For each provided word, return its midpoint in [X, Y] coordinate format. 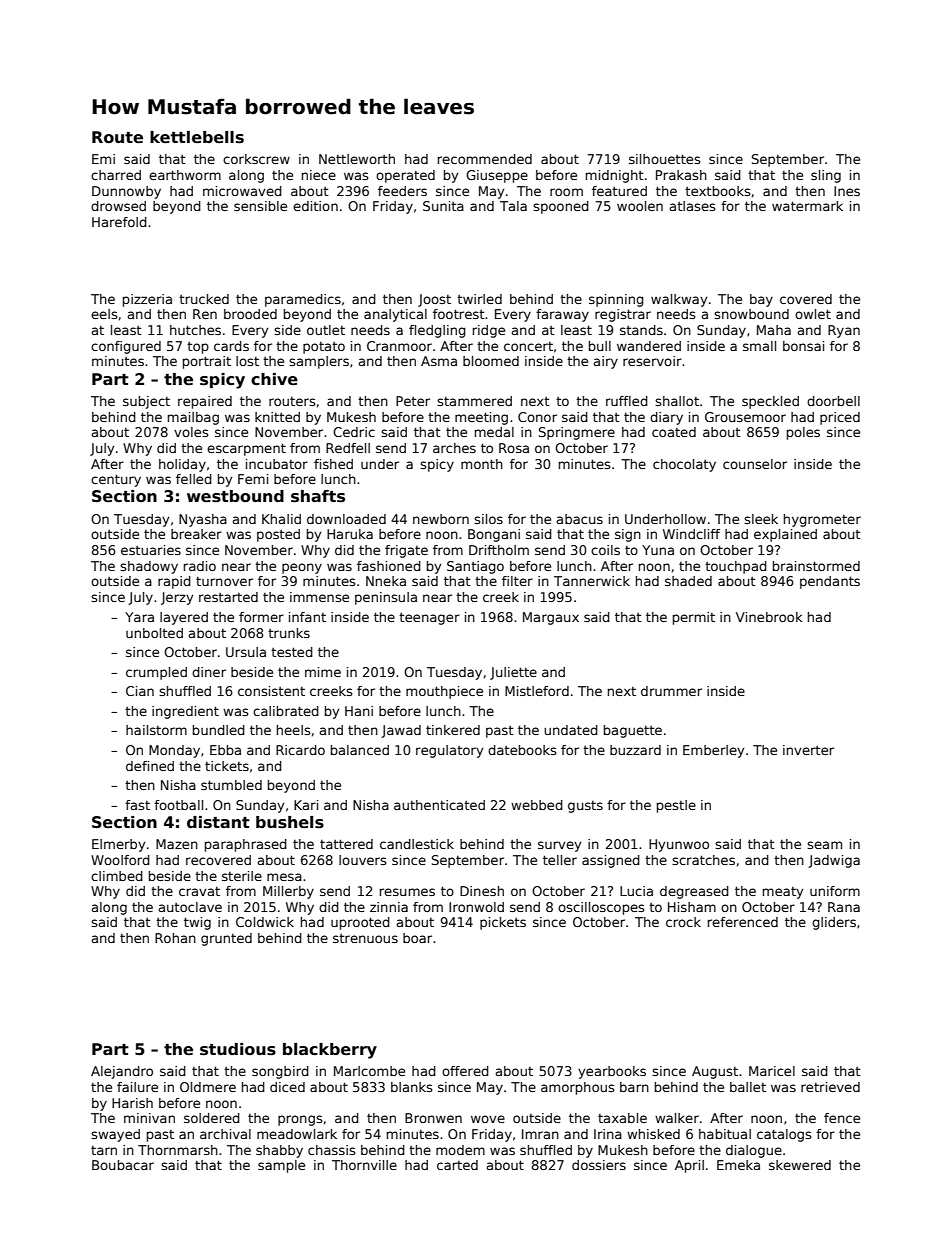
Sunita [443, 206]
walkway [679, 300]
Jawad [401, 731]
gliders [834, 923]
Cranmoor [399, 346]
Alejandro [122, 1072]
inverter [808, 750]
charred [116, 175]
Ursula [246, 652]
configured [126, 347]
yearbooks [612, 1072]
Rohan [175, 938]
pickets [503, 923]
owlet [813, 314]
